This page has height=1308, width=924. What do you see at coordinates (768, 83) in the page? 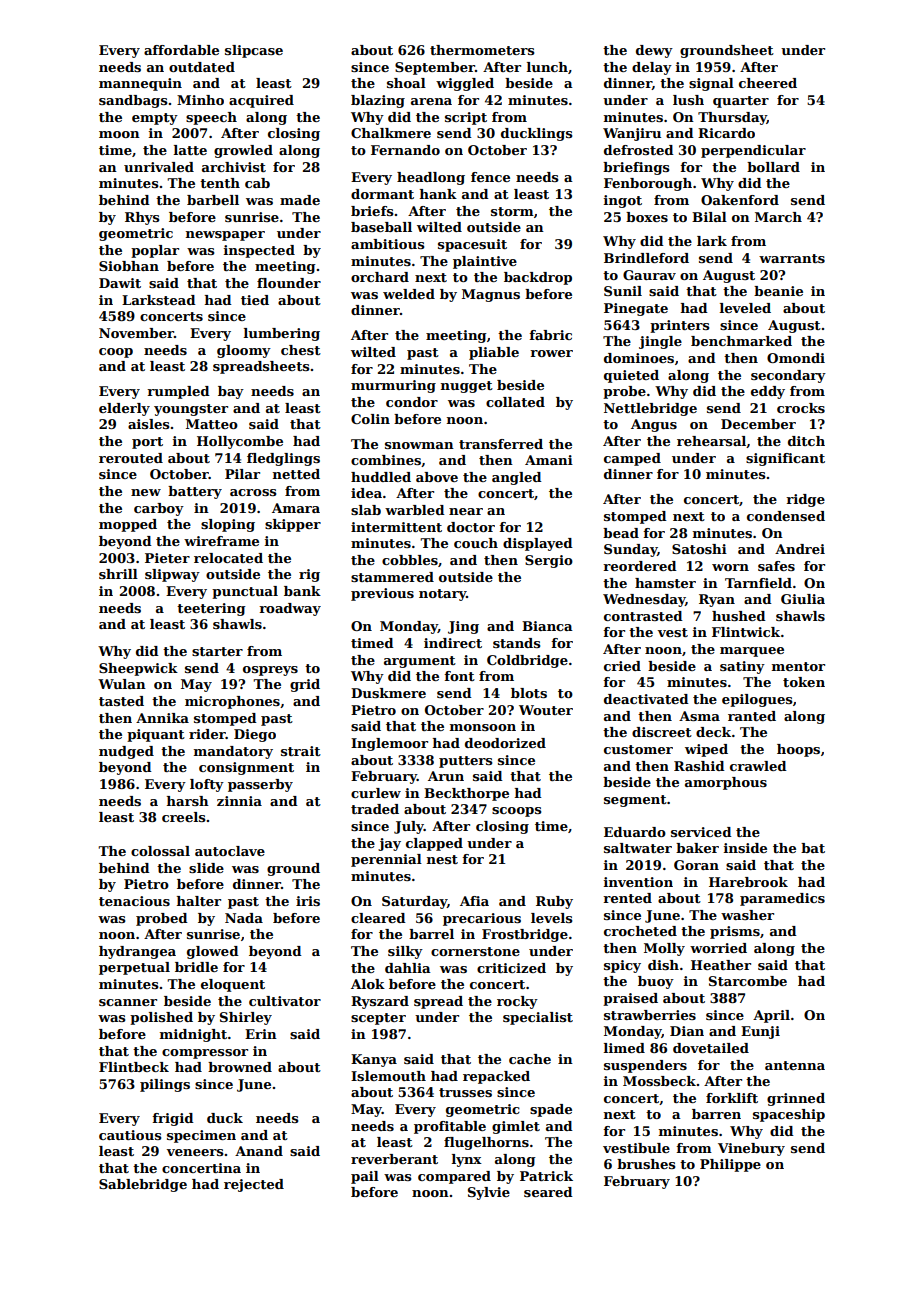
I see `cheered` at bounding box center [768, 83].
